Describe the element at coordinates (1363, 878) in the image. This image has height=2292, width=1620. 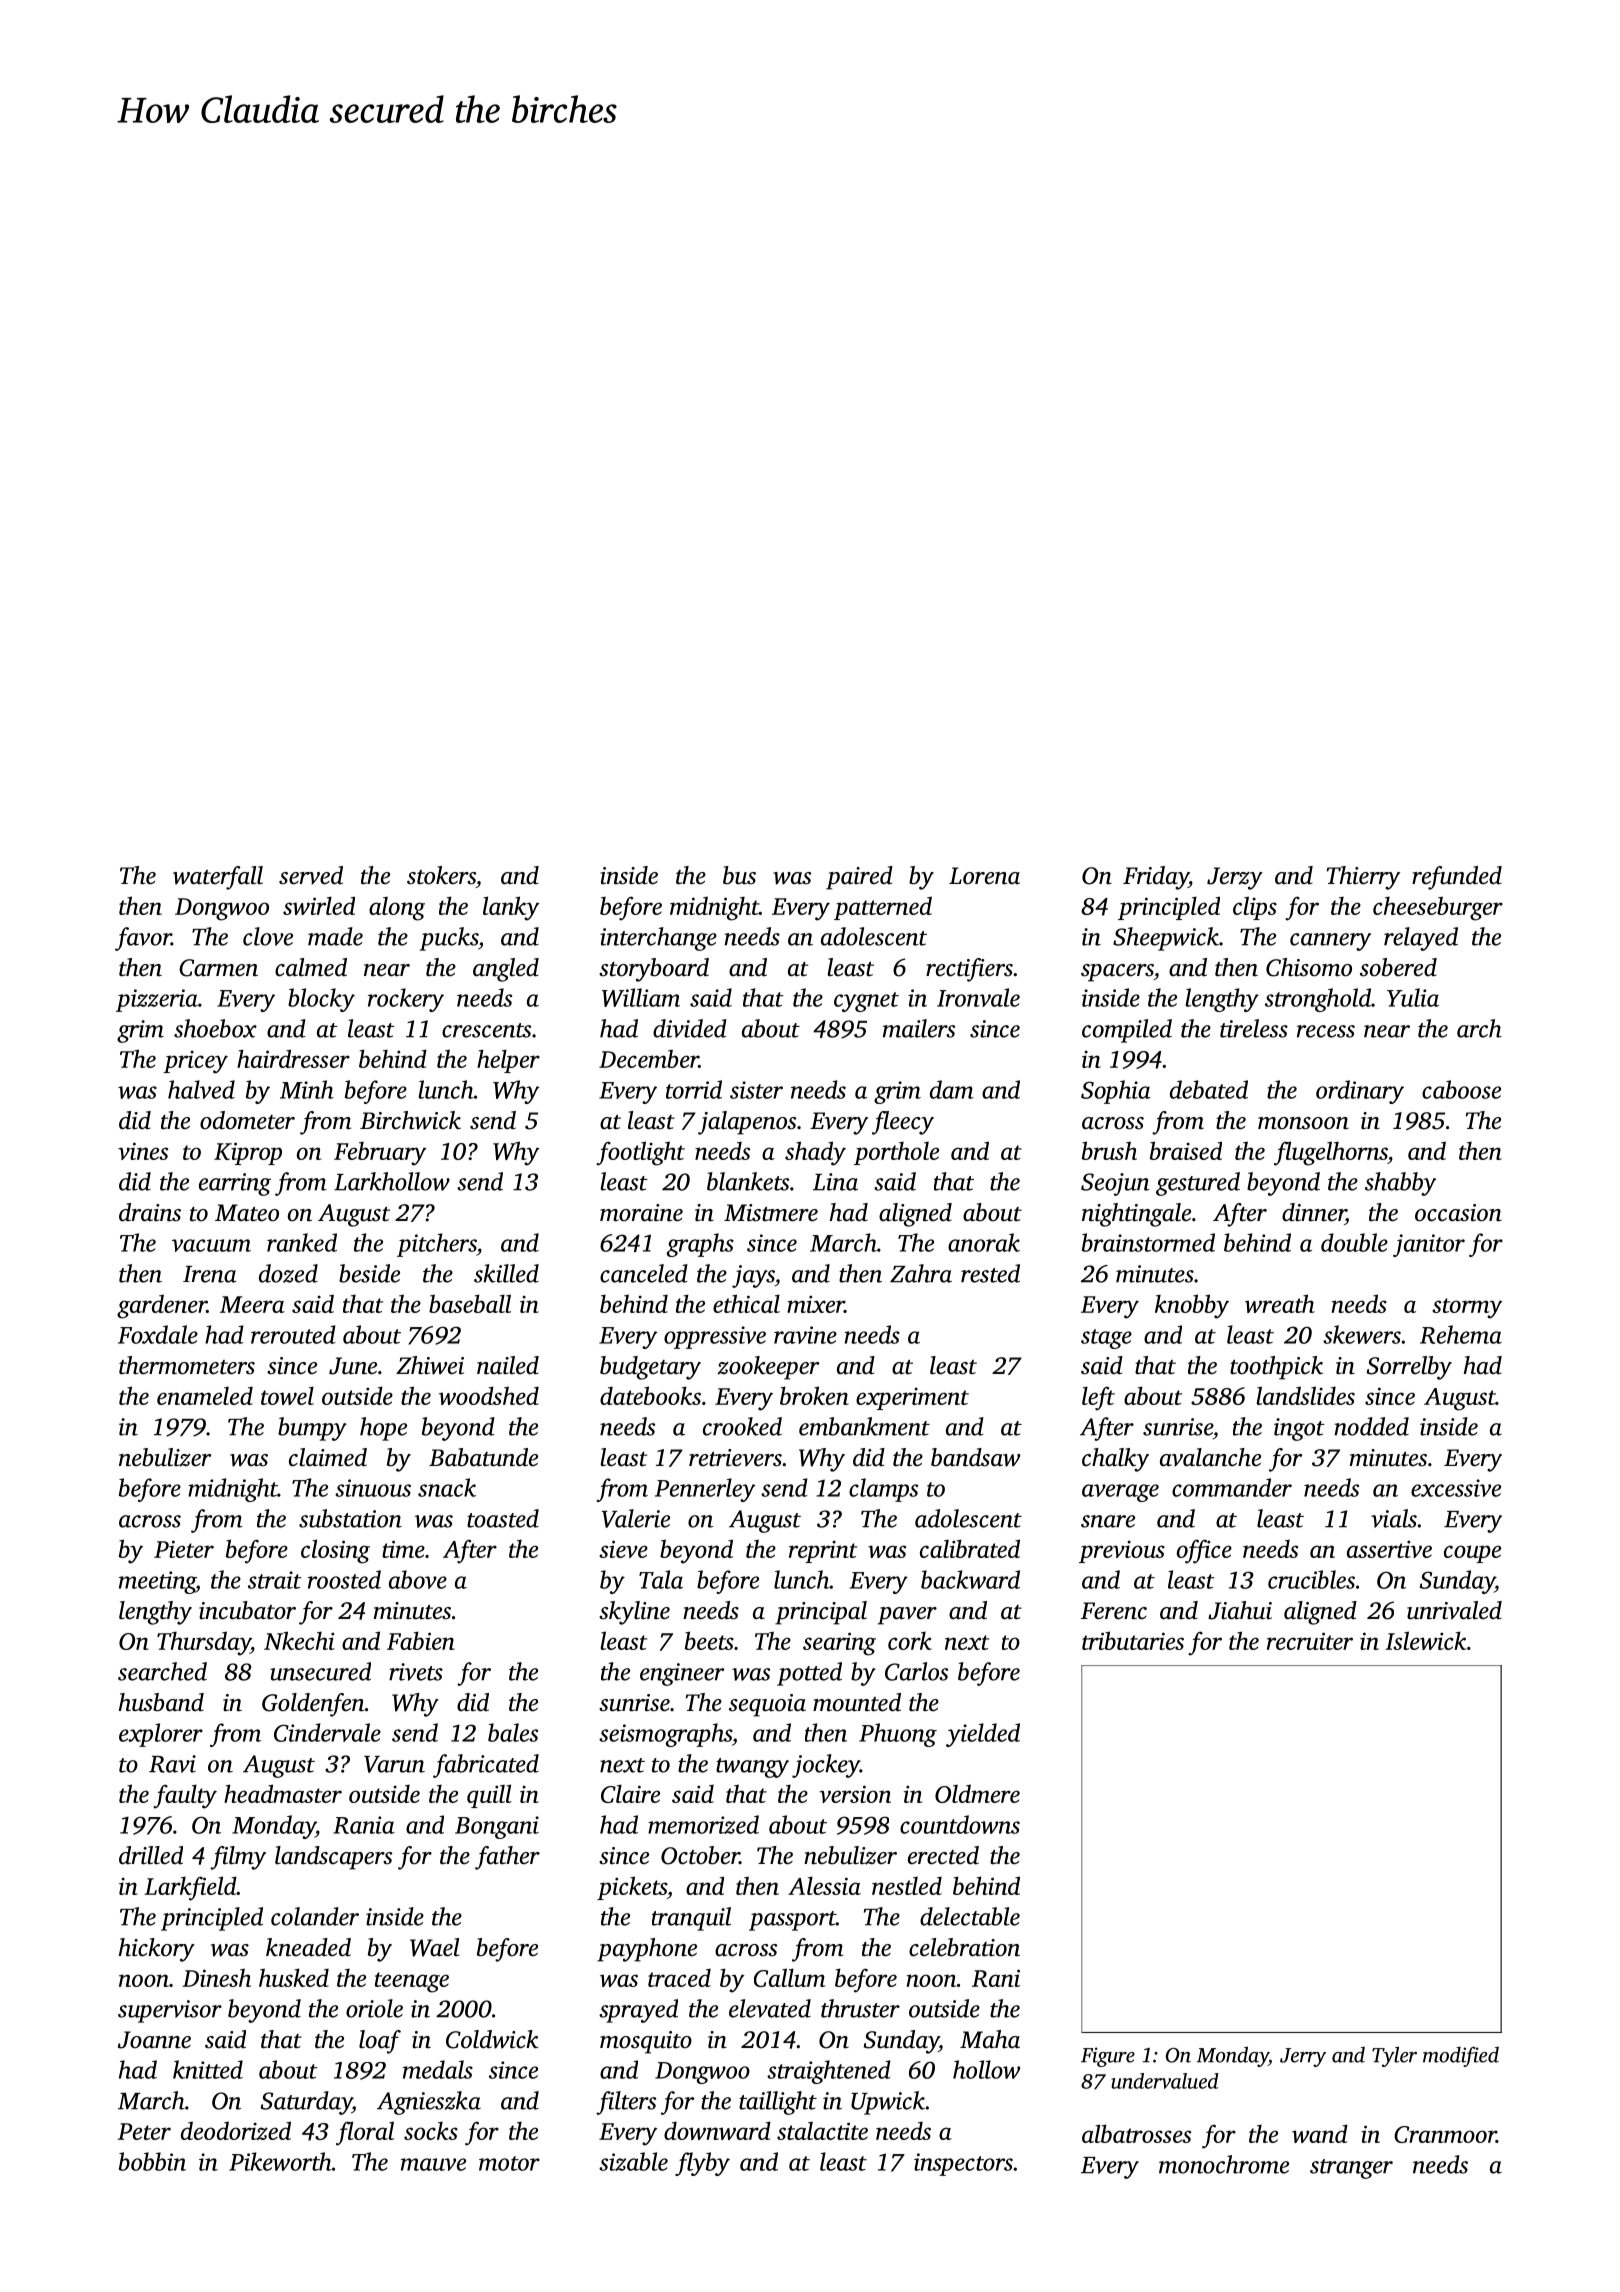
I see `Thierry` at that location.
